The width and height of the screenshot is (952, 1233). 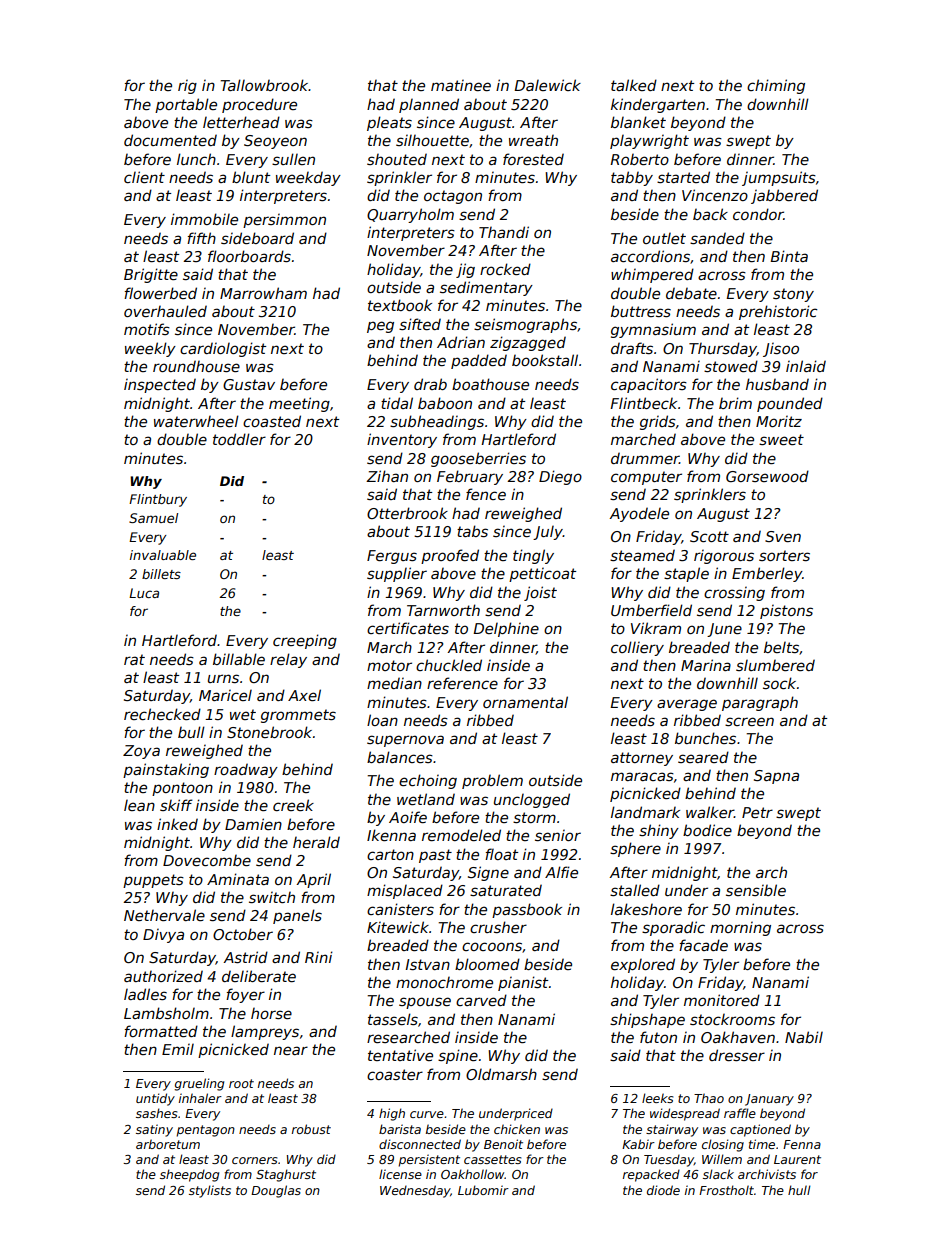 I want to click on octagon, so click(x=453, y=197).
